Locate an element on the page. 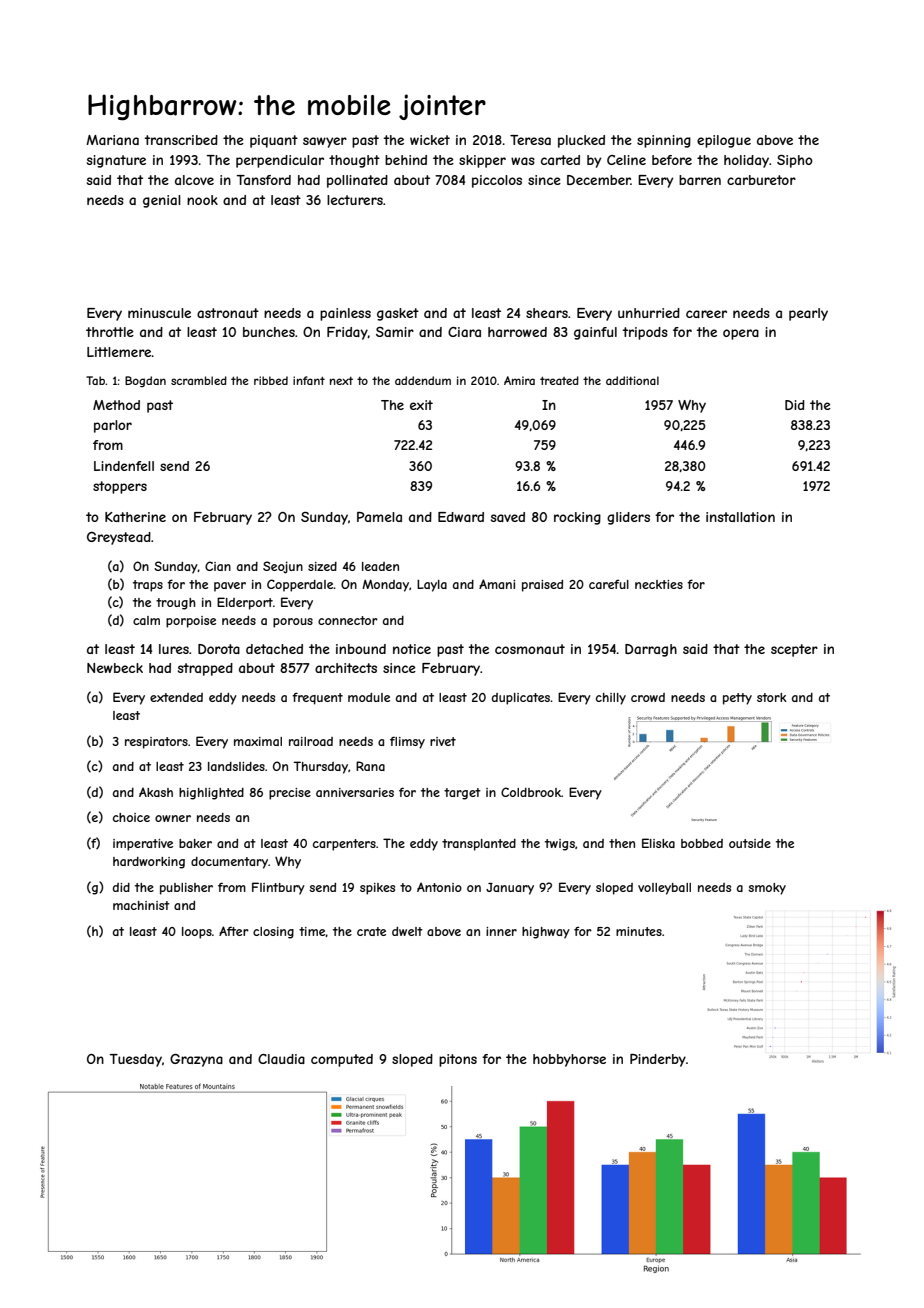 This document has width=924, height=1308. smoky is located at coordinates (767, 889).
